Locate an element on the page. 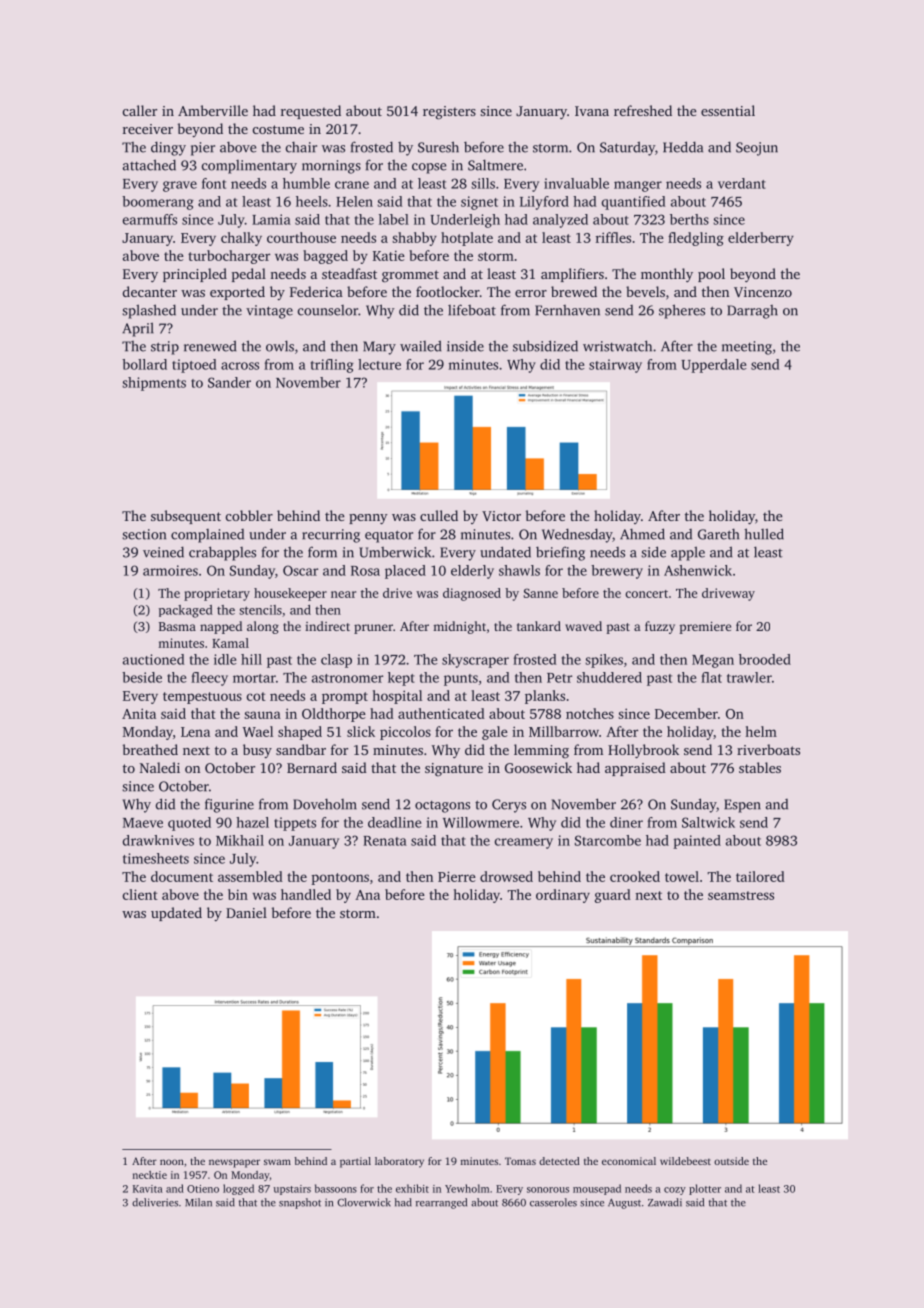 The height and width of the page is (1308, 924). pontoons is located at coordinates (340, 879).
